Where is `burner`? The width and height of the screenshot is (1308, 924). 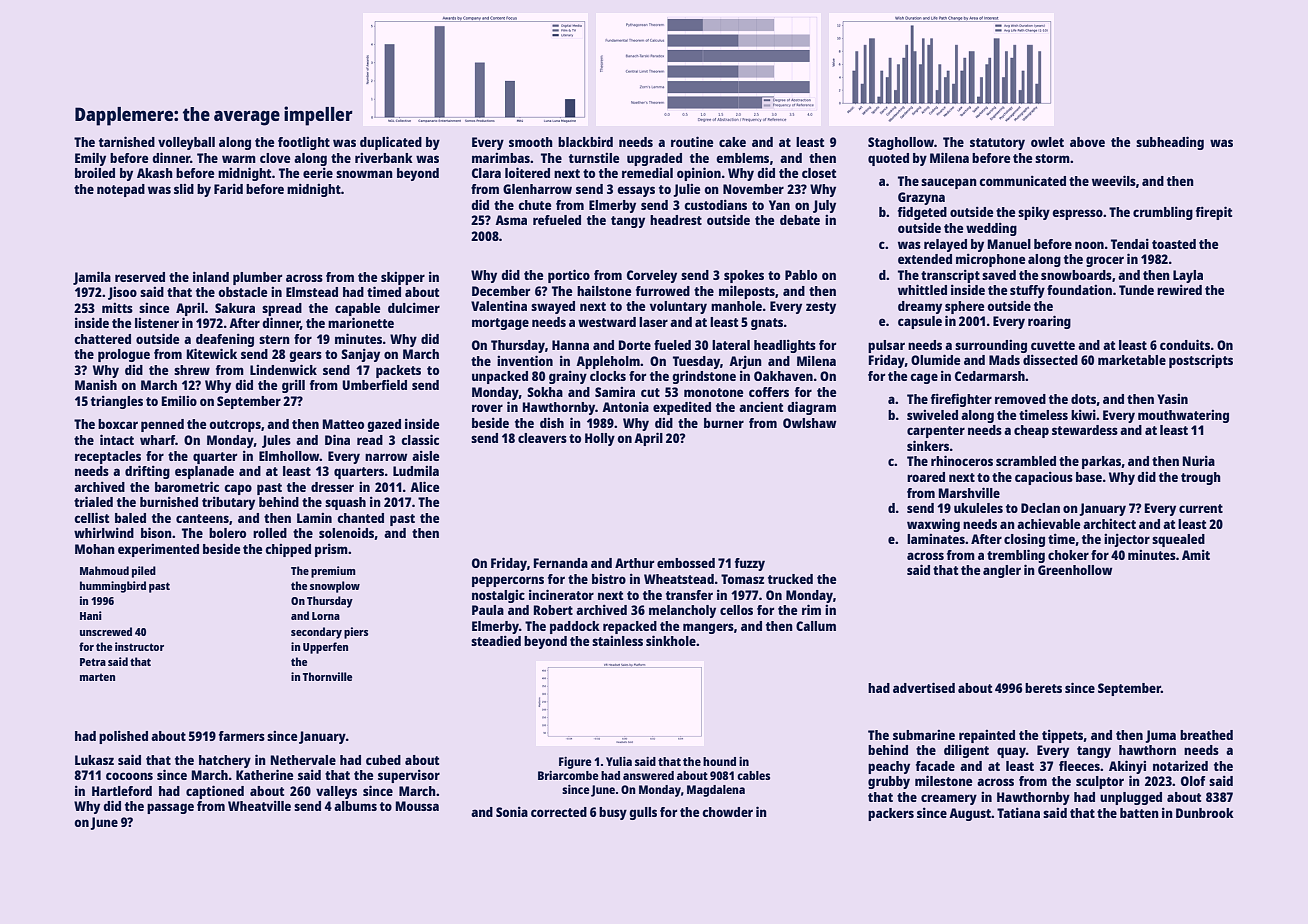
burner is located at coordinates (724, 423).
